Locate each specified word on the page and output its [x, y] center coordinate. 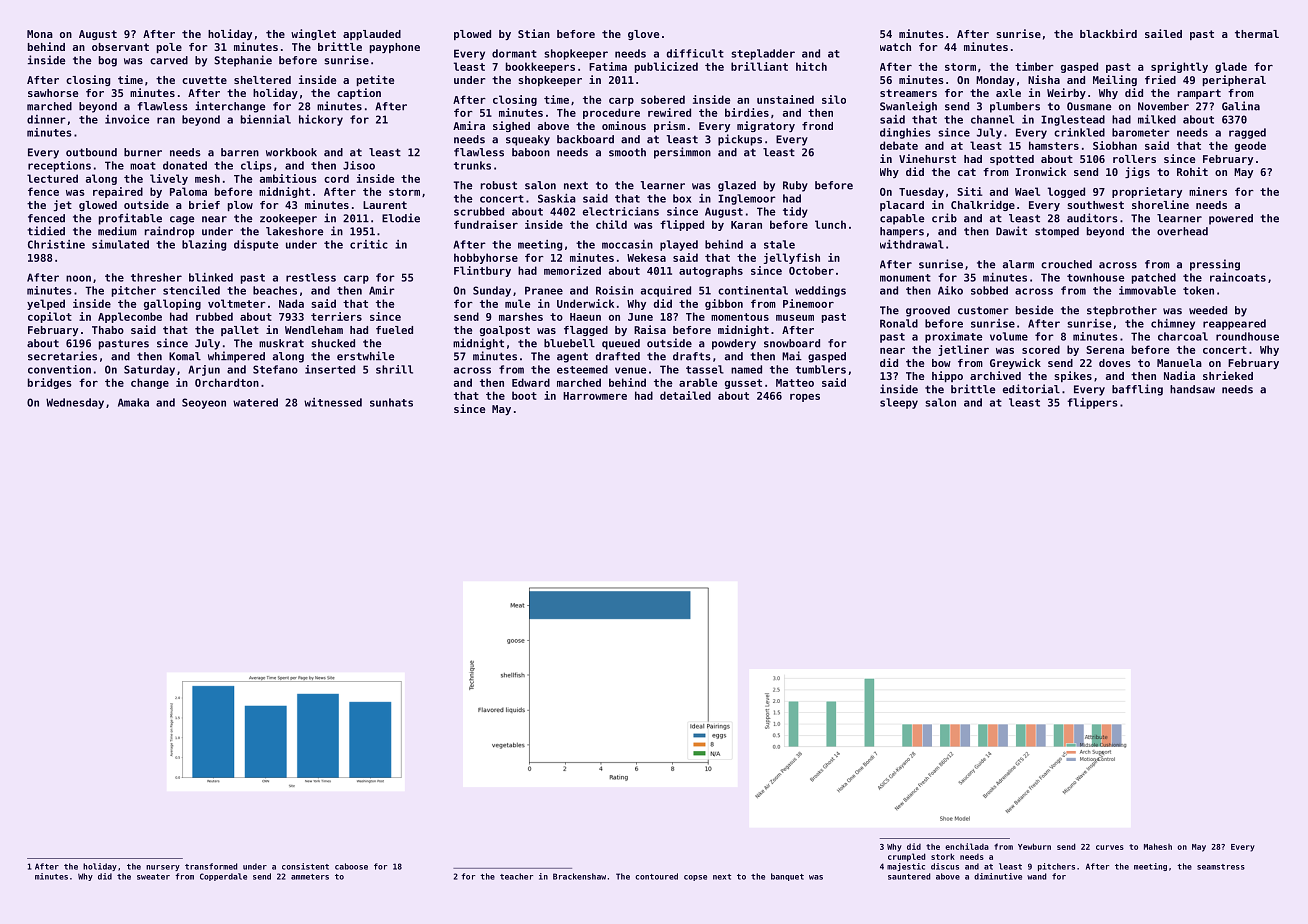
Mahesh [1158, 846]
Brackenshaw [579, 876]
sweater [153, 877]
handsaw [1192, 389]
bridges [49, 383]
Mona [40, 34]
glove [643, 35]
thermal [1257, 34]
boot [524, 395]
